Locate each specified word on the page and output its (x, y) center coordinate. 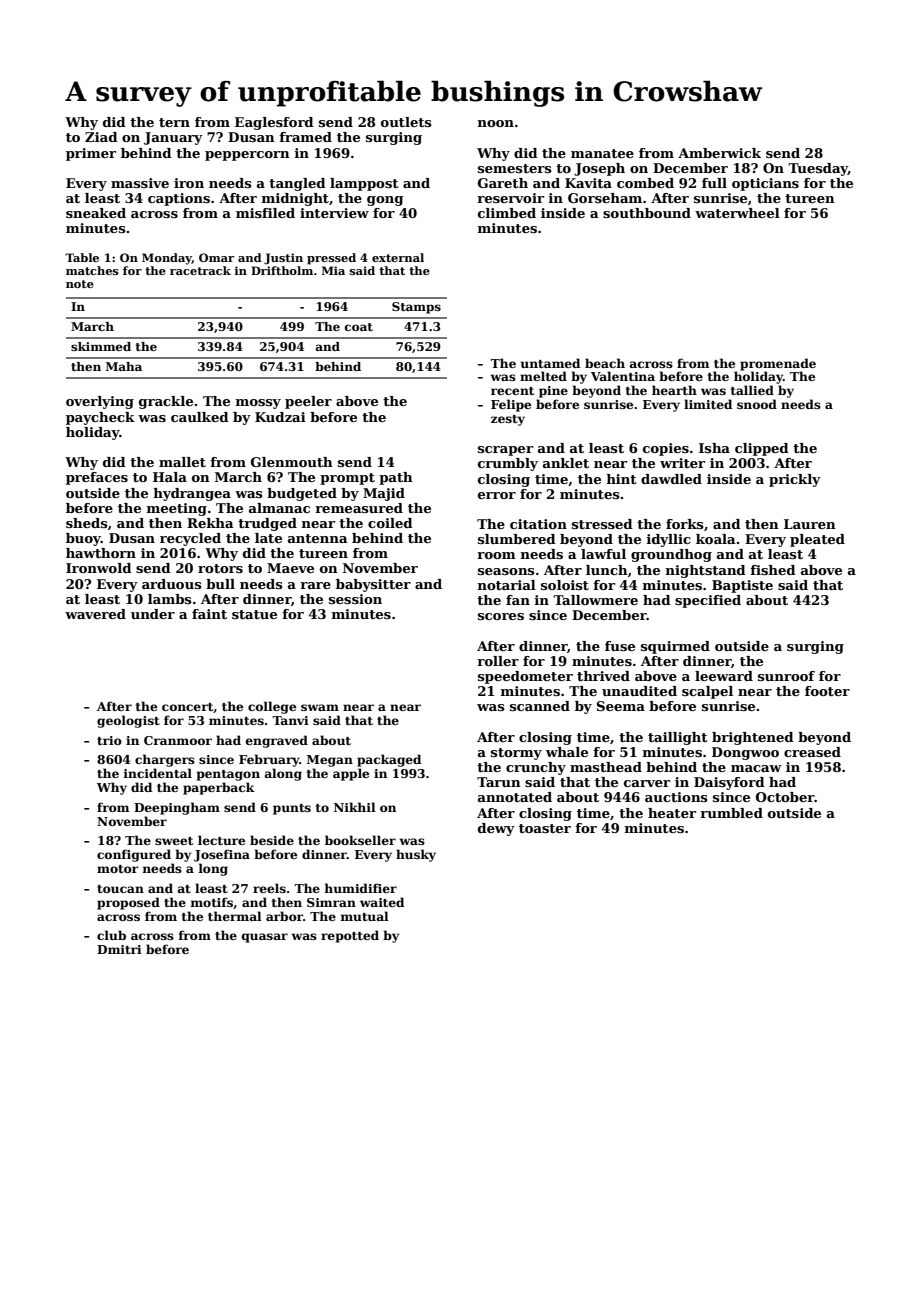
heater (672, 813)
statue (254, 614)
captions (179, 199)
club (111, 935)
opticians (765, 184)
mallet (182, 462)
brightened (753, 738)
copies (666, 449)
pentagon (228, 775)
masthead (606, 767)
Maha (124, 366)
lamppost (364, 184)
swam (320, 707)
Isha (714, 448)
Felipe (511, 405)
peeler (308, 402)
